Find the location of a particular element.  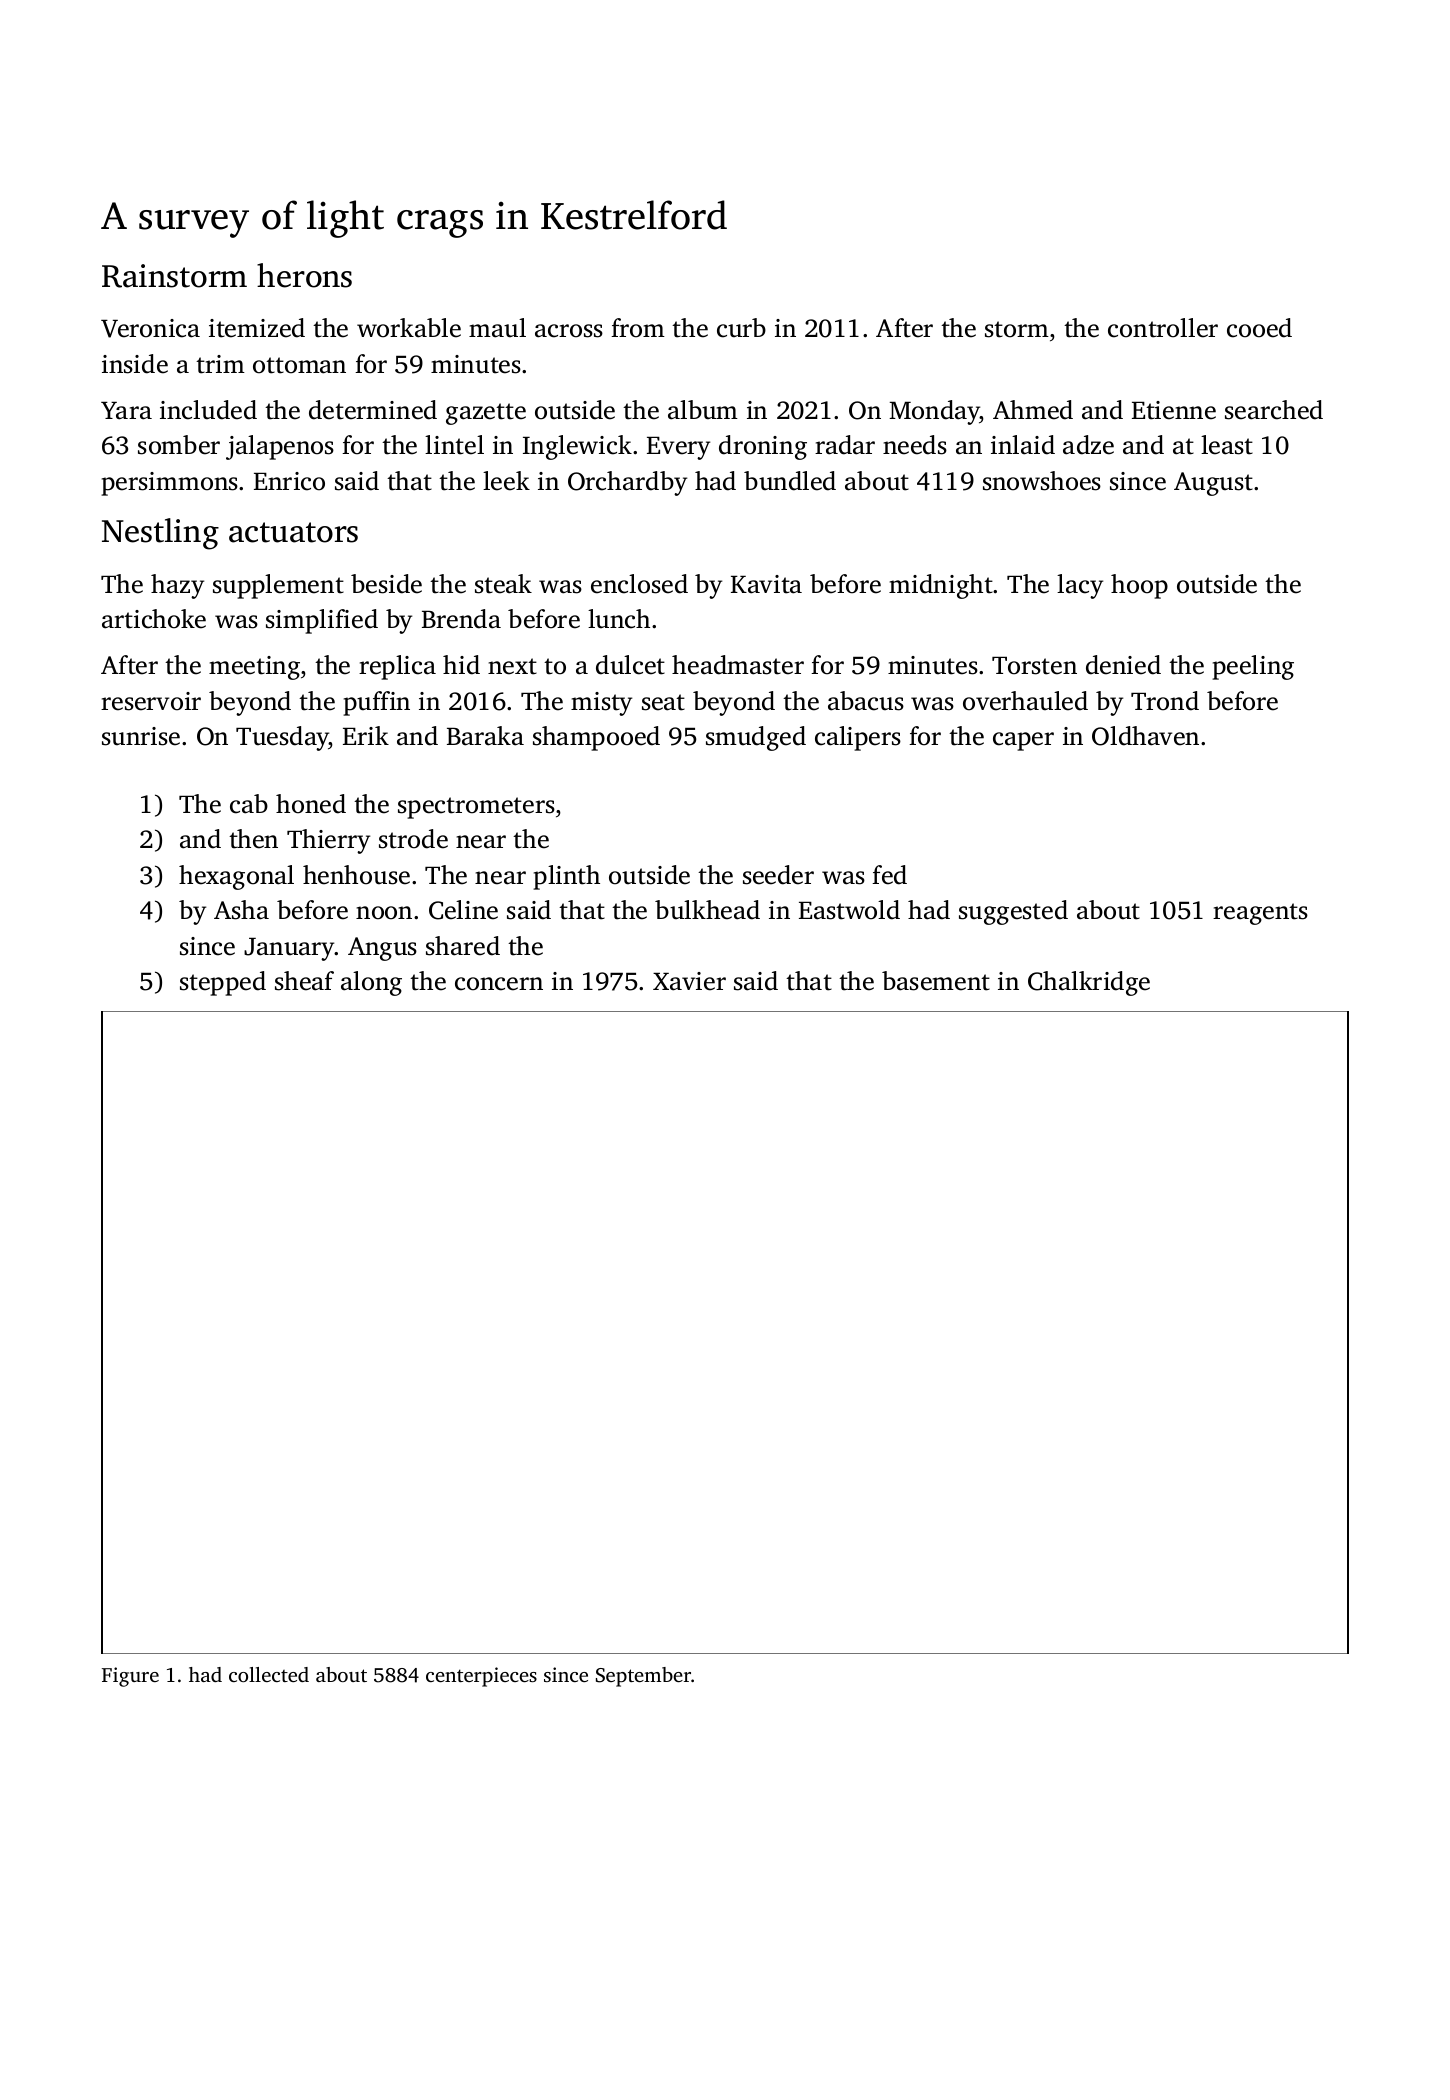

adze is located at coordinates (1088, 445).
